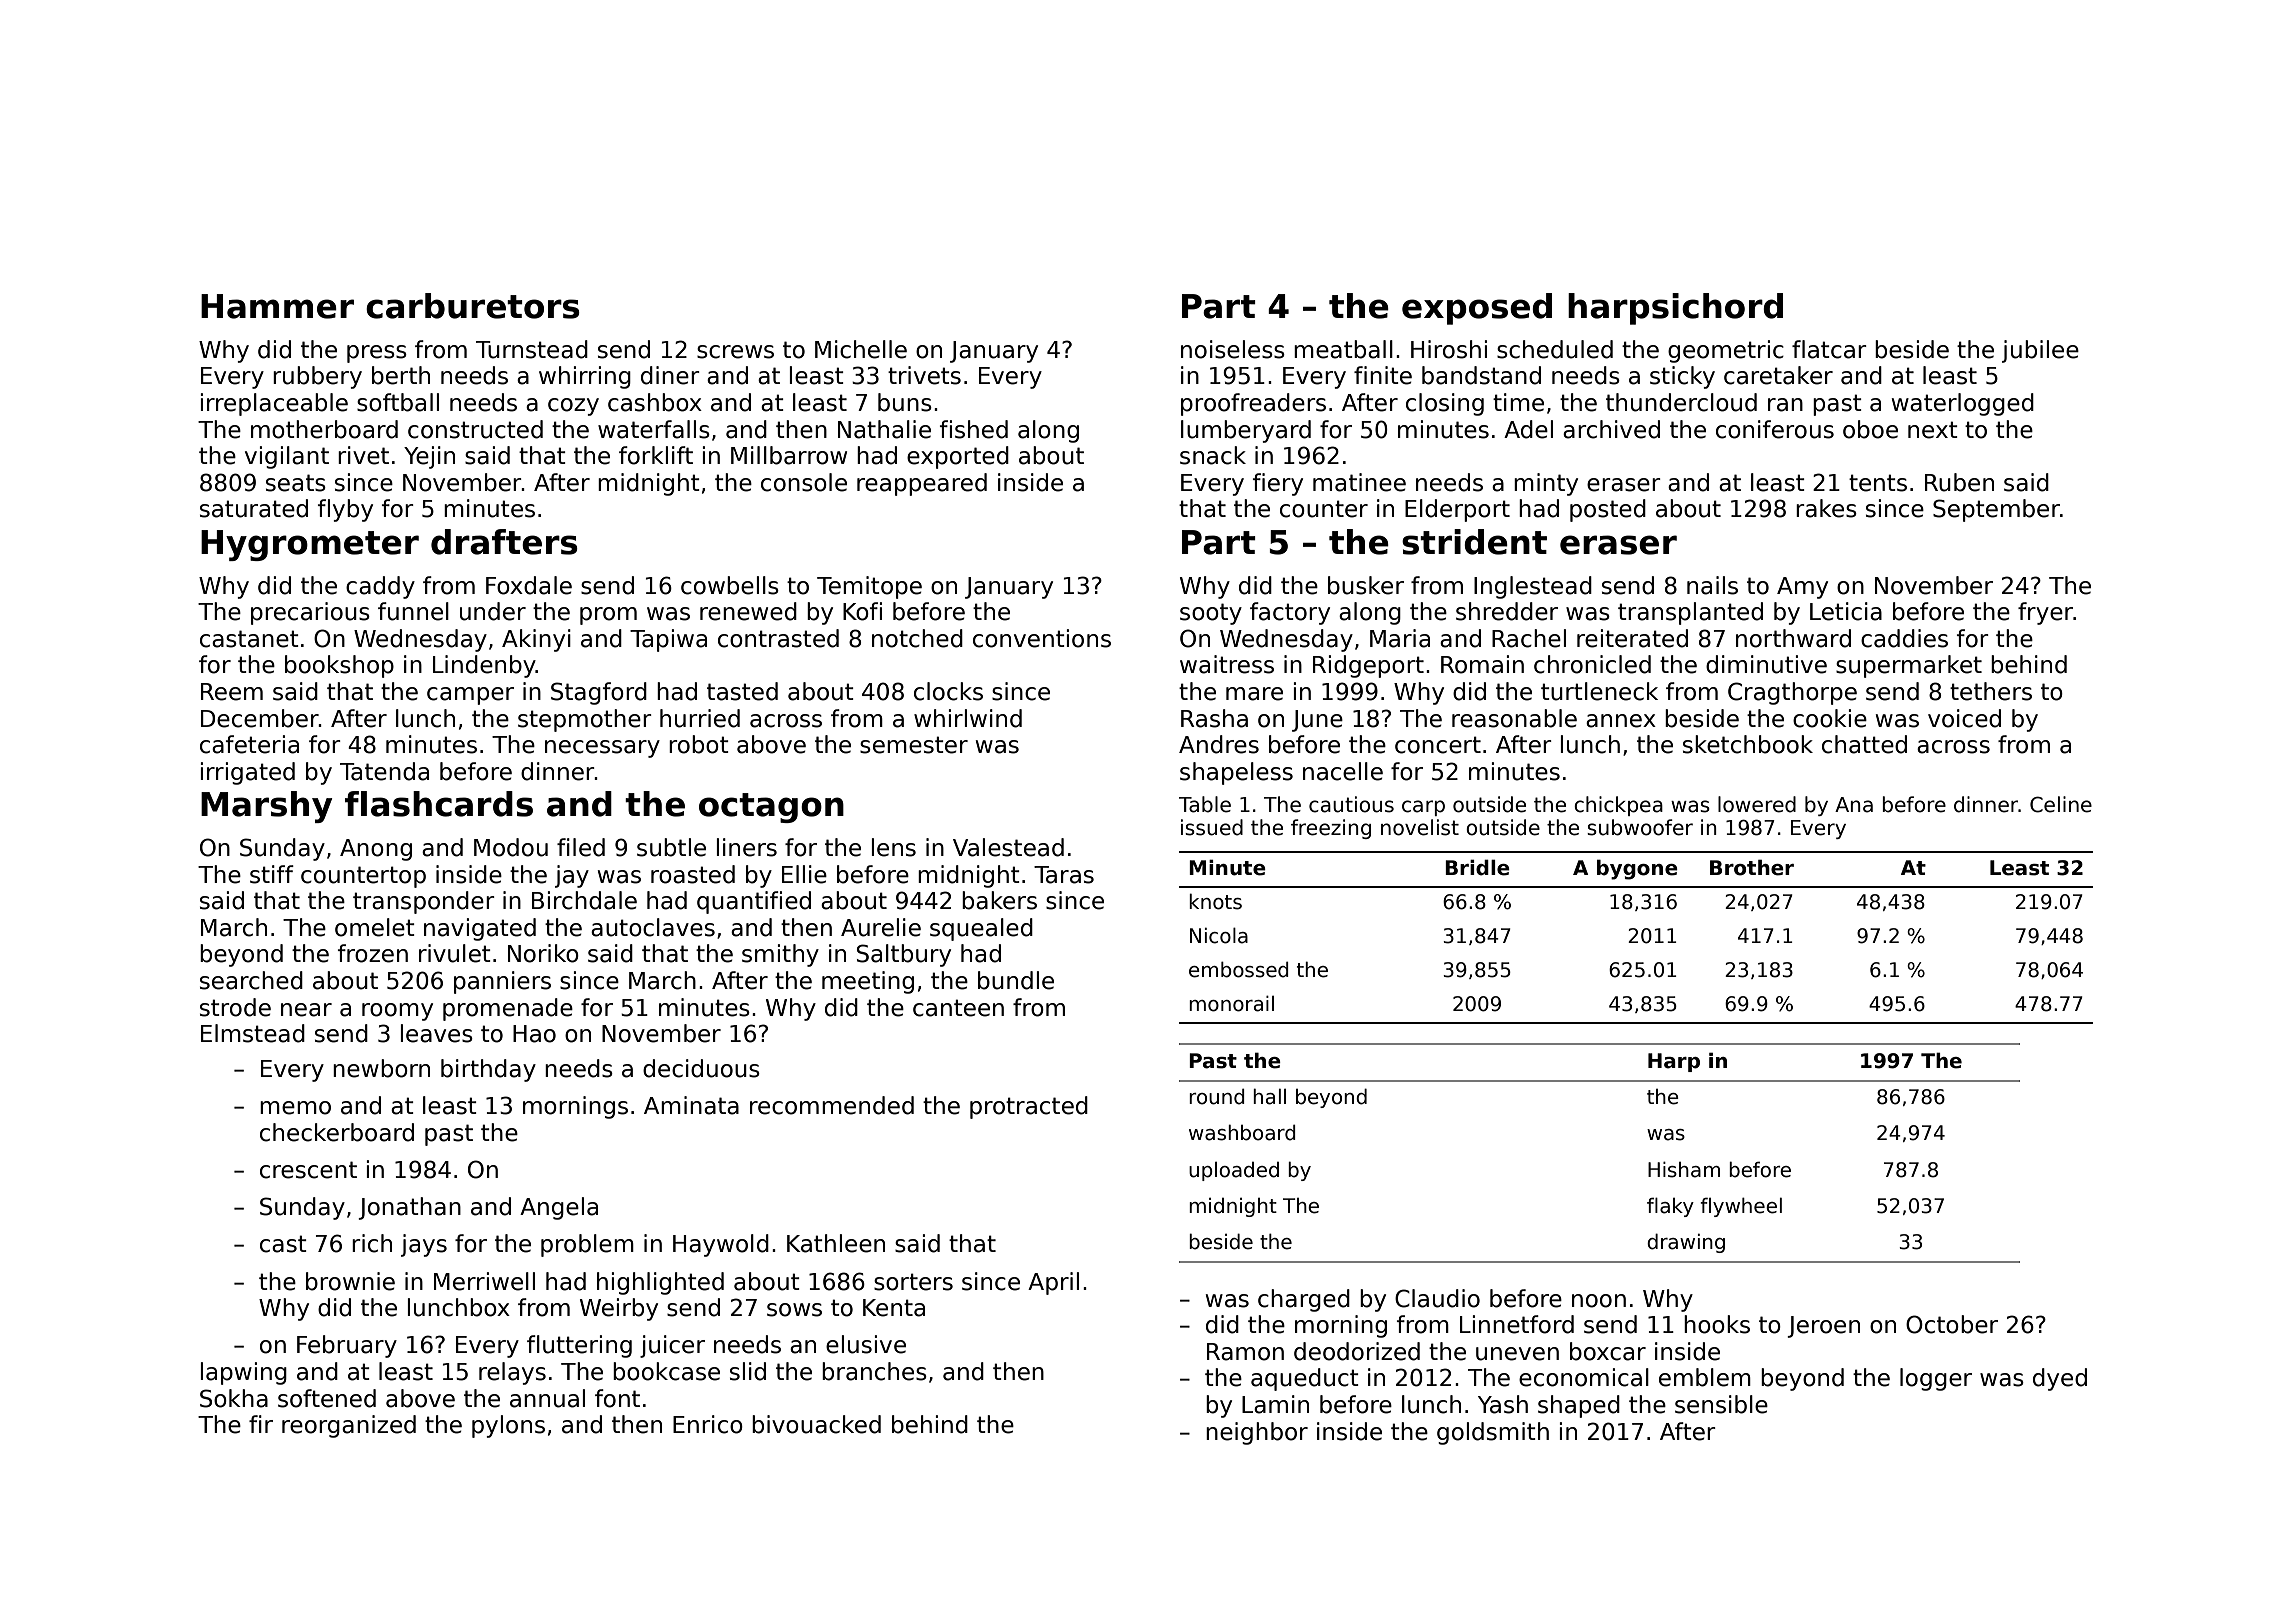  I want to click on press, so click(377, 354).
